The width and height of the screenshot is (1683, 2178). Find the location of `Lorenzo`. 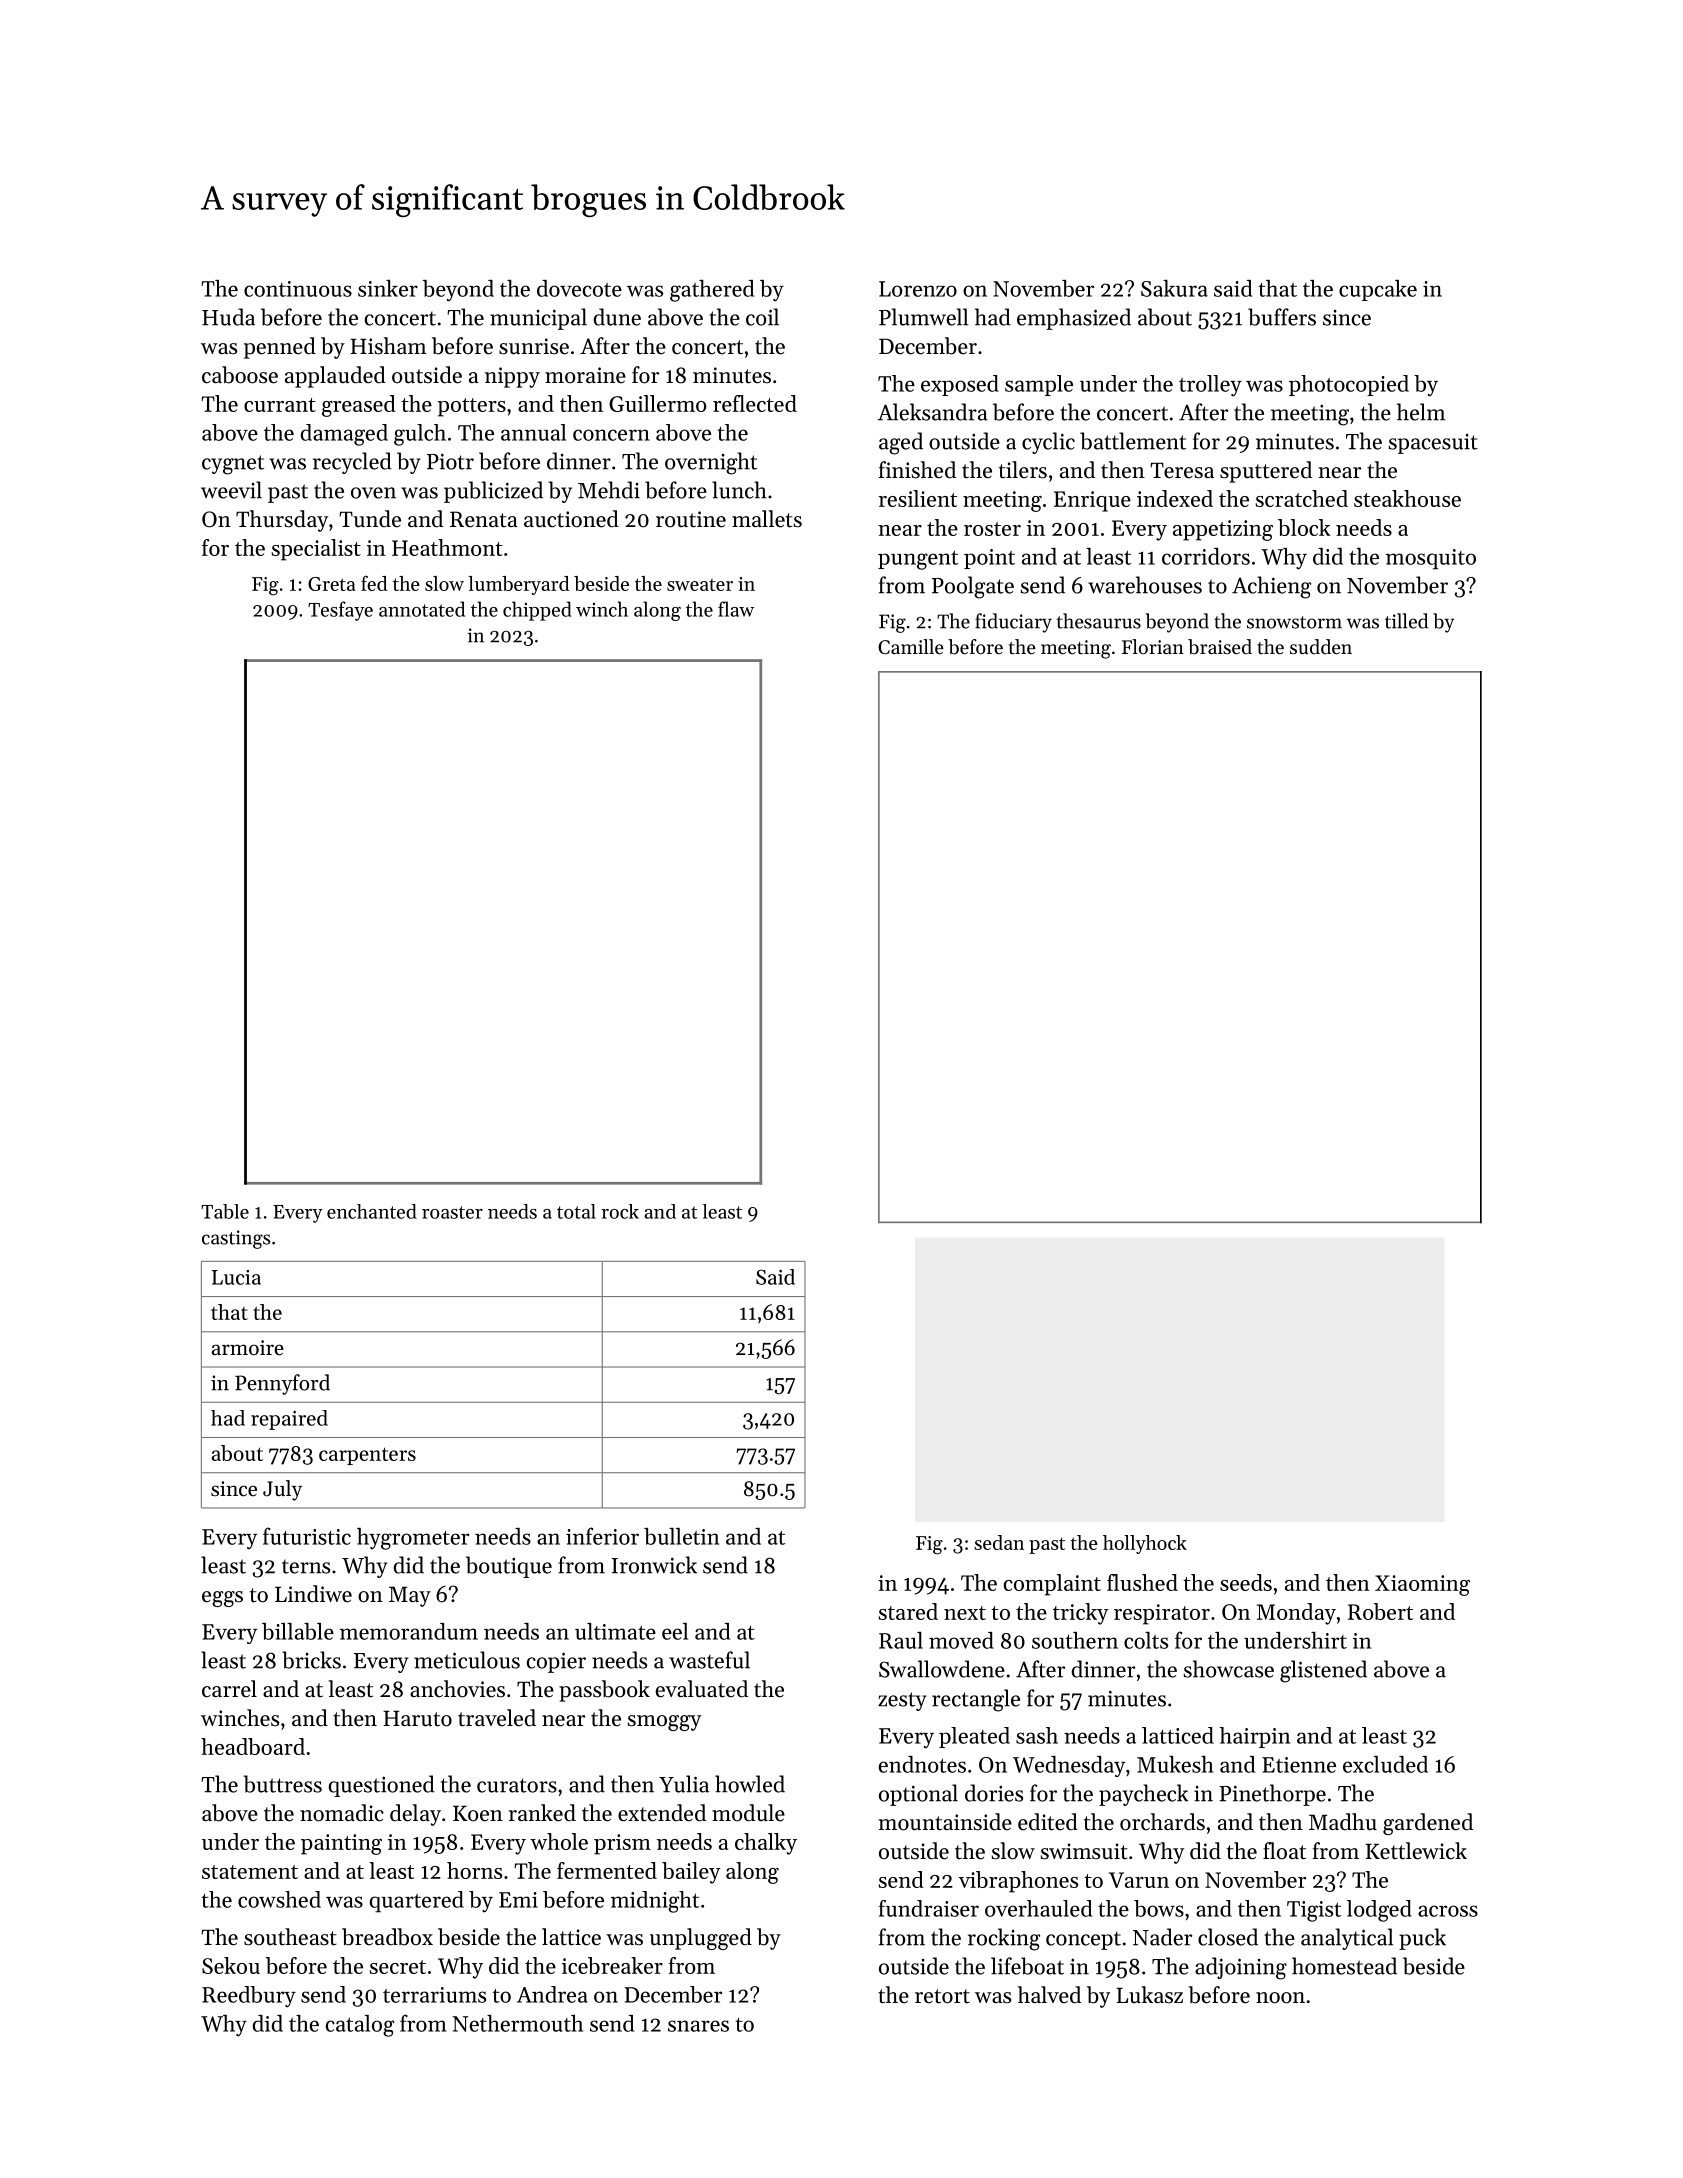

Lorenzo is located at coordinates (918, 289).
